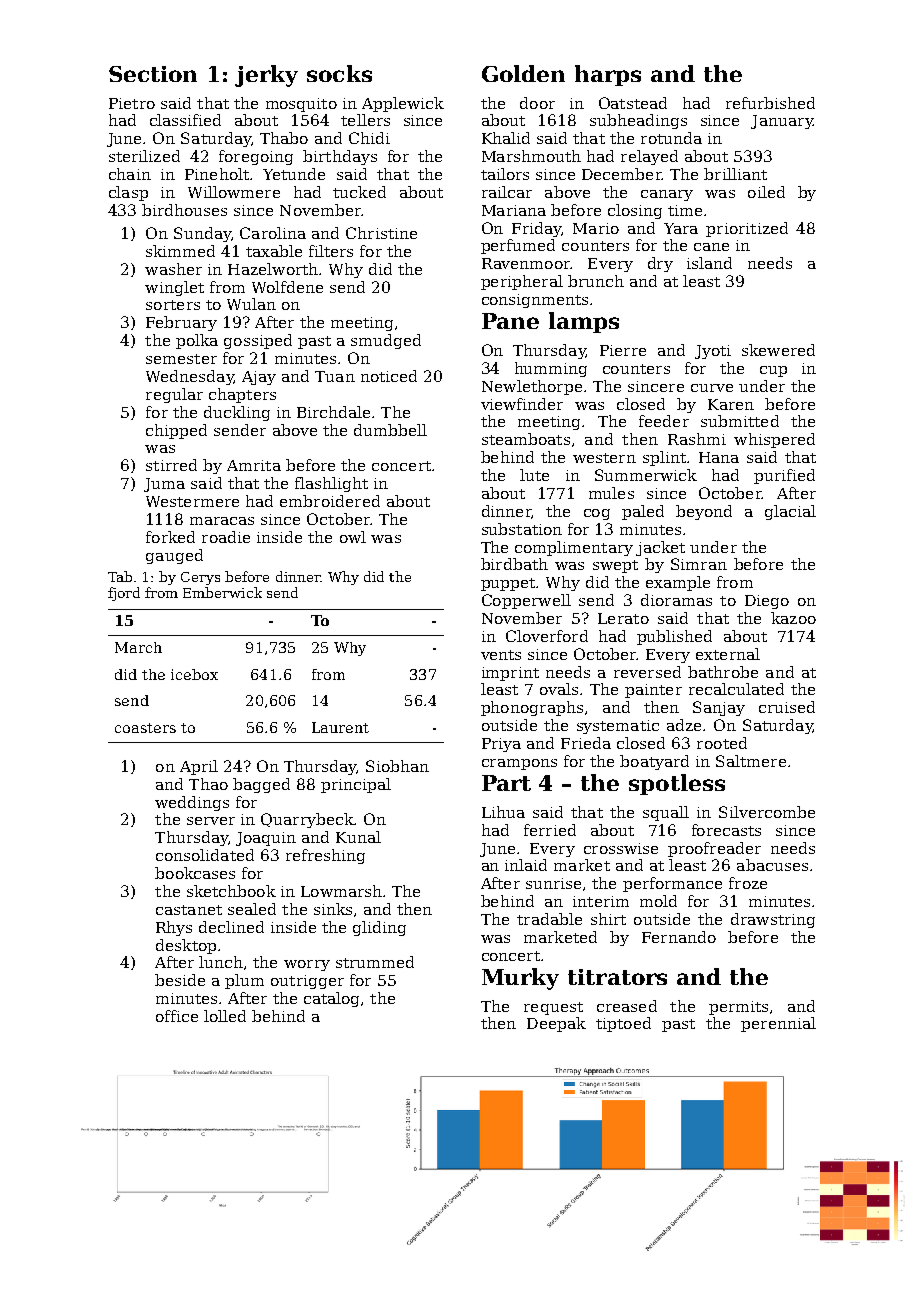  I want to click on Juma, so click(164, 485).
